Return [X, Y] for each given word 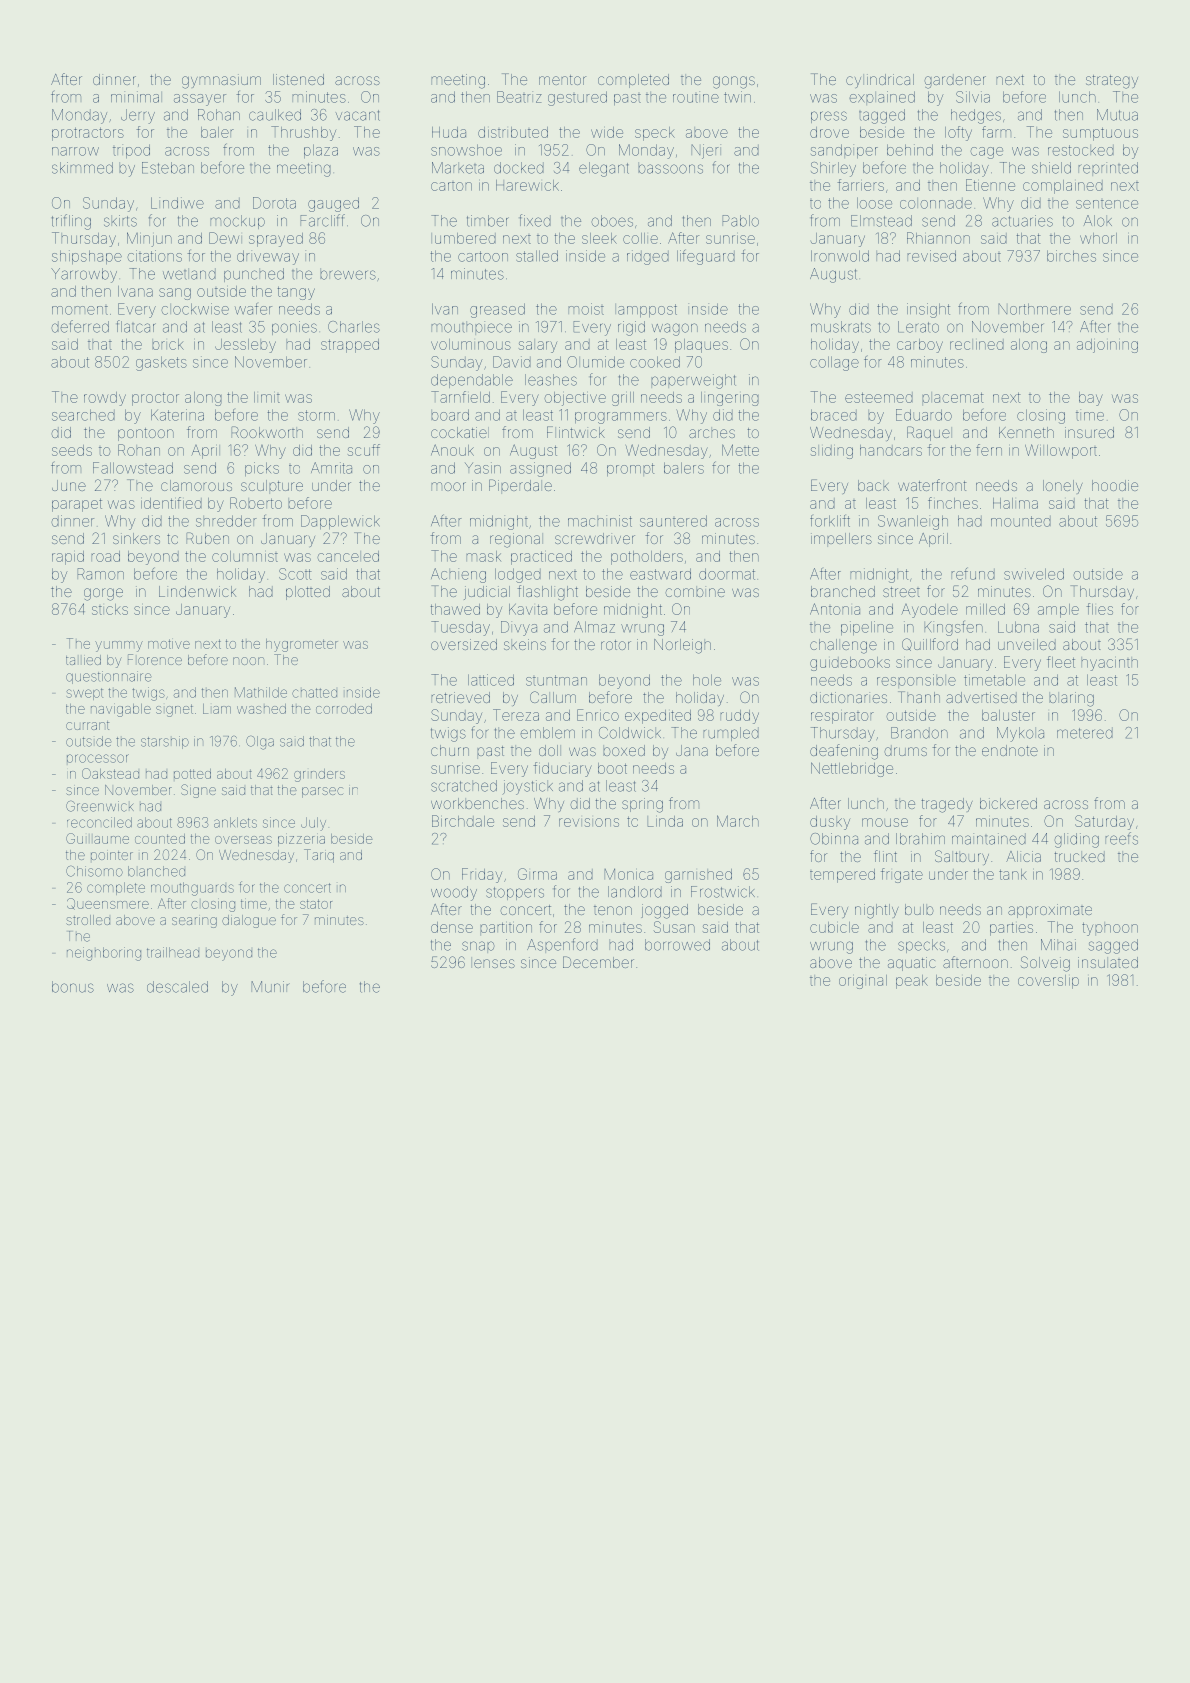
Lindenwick [197, 591]
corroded [344, 709]
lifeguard [706, 257]
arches [712, 433]
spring [642, 805]
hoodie [1115, 485]
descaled [177, 987]
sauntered [673, 521]
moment [80, 310]
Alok [1098, 221]
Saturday [1104, 822]
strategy [1112, 82]
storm [316, 415]
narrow [75, 151]
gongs [734, 82]
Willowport [1061, 451]
